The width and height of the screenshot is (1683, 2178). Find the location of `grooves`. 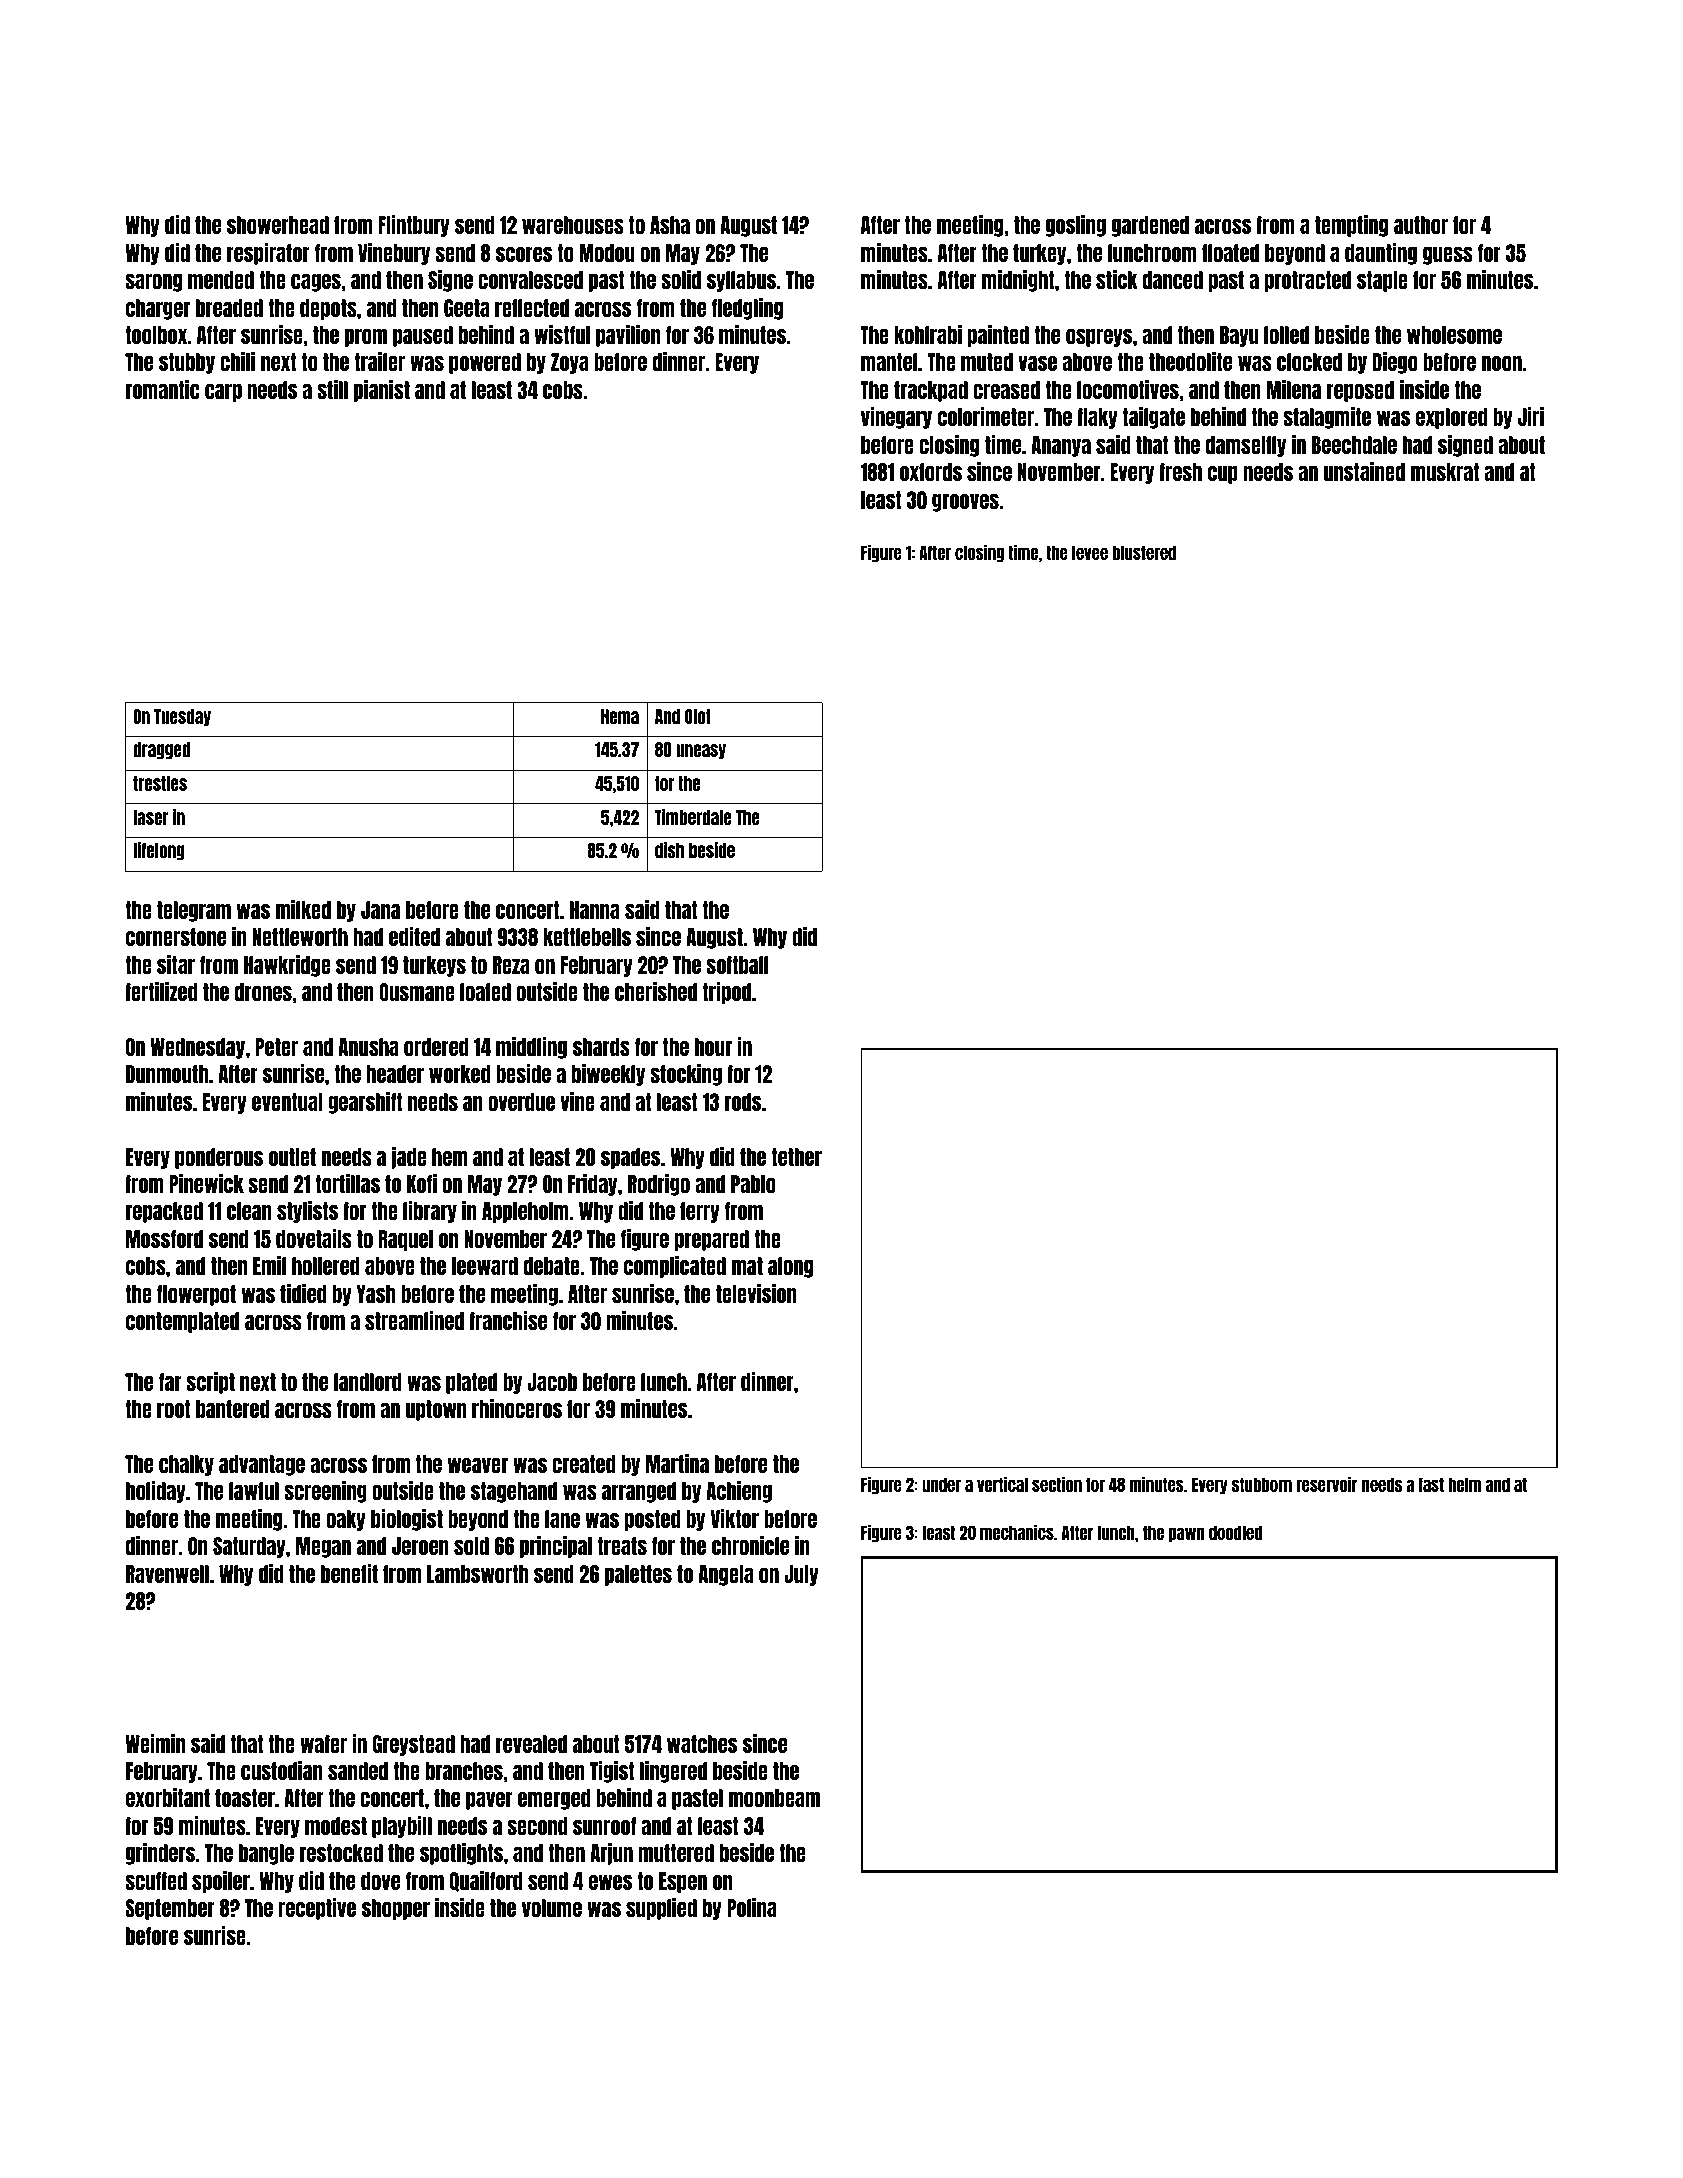

grooves is located at coordinates (965, 503).
